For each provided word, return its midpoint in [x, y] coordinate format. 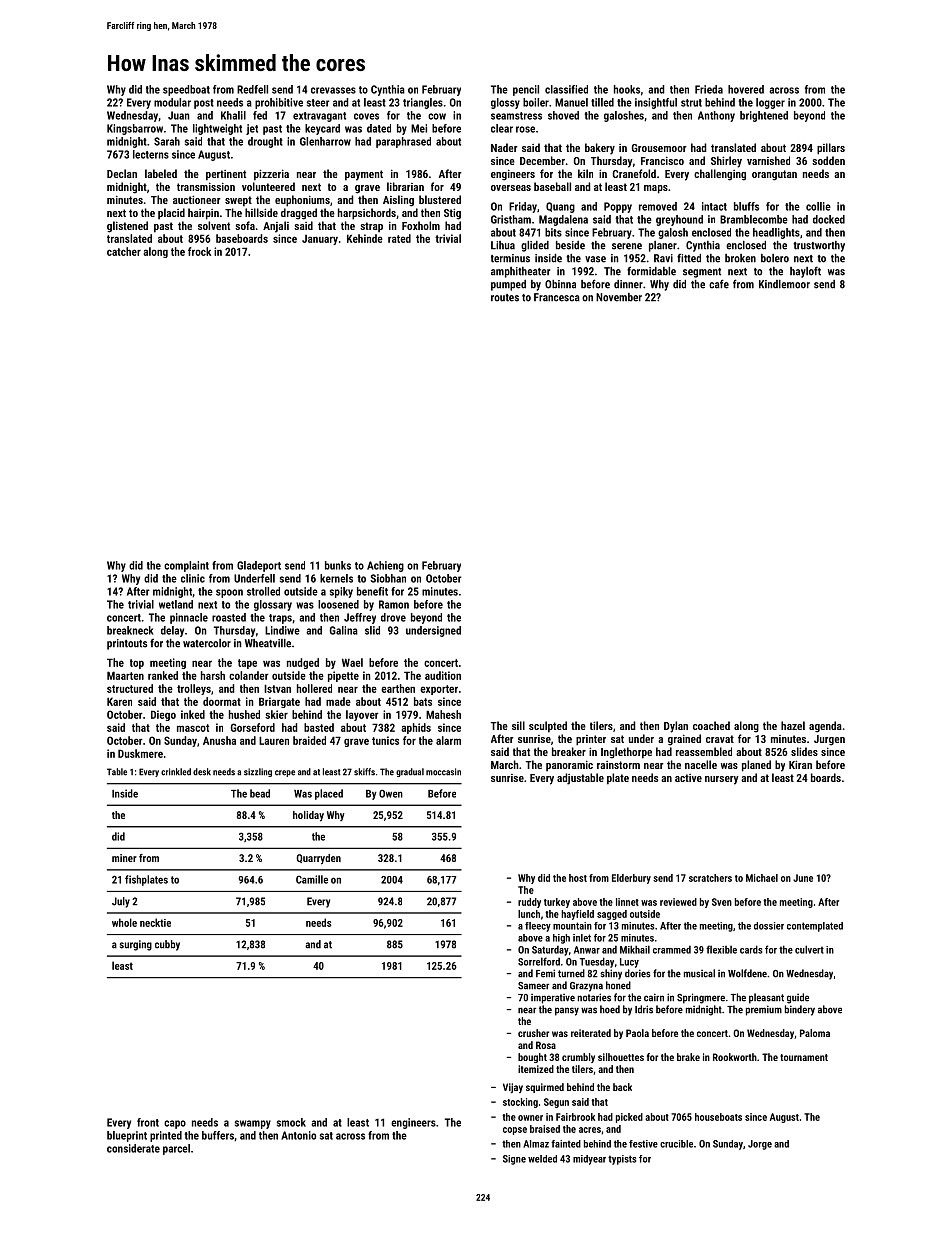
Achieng [385, 566]
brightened [764, 116]
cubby [167, 945]
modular [172, 102]
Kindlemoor [784, 284]
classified [566, 89]
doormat [222, 701]
